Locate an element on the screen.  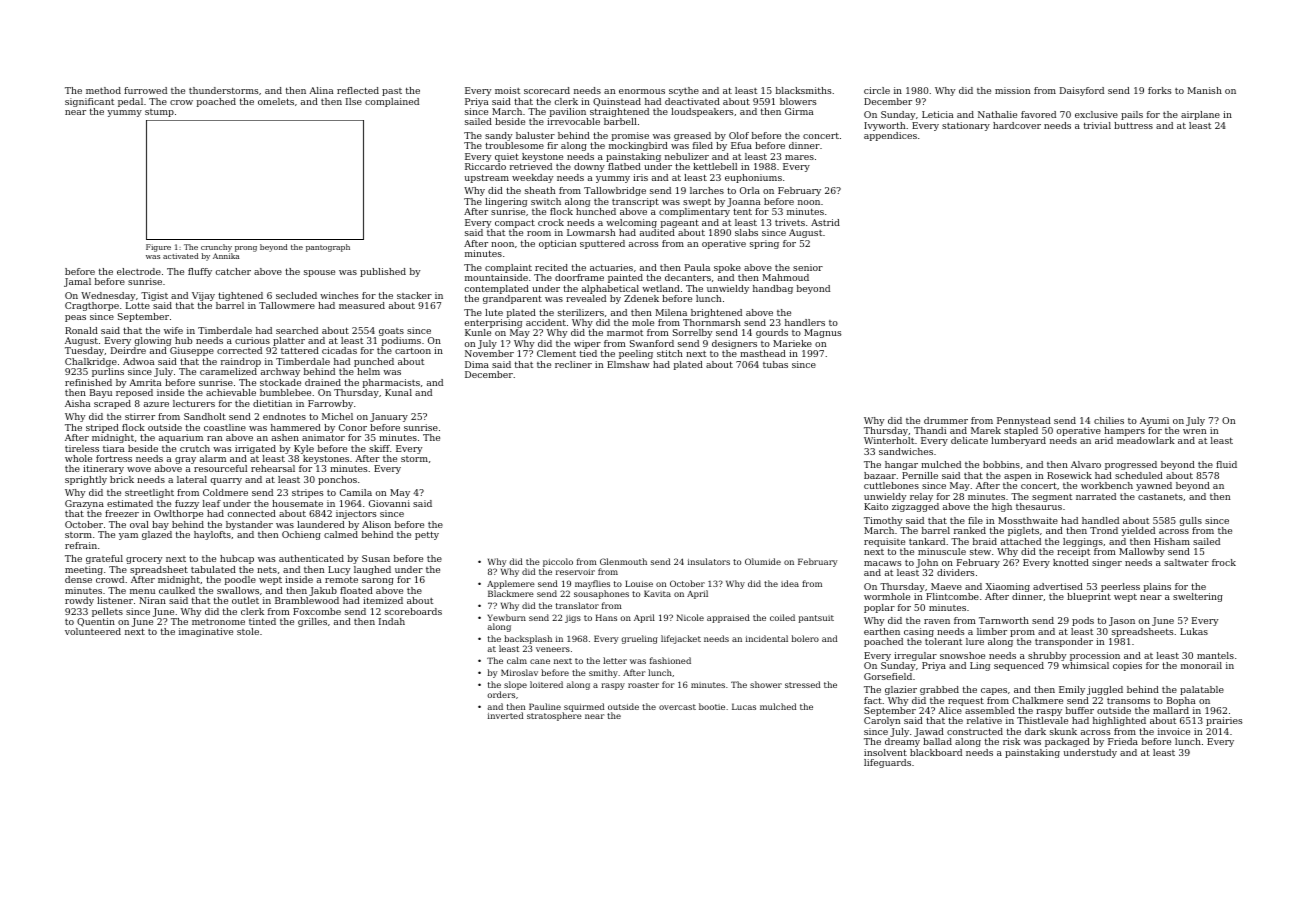
Ayumi is located at coordinates (1154, 421).
